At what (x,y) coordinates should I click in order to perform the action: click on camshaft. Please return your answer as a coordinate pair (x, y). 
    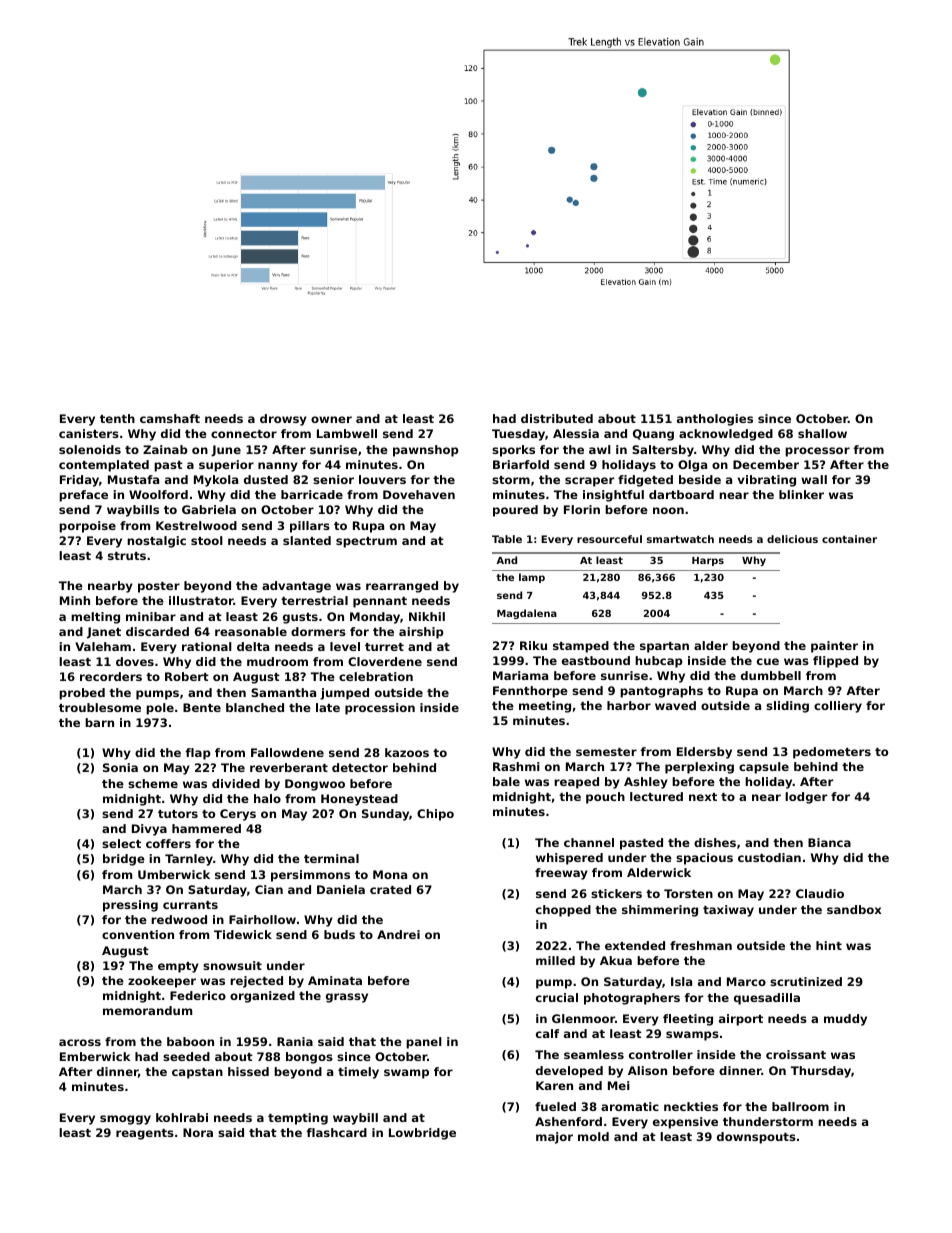
    Looking at the image, I should click on (170, 418).
